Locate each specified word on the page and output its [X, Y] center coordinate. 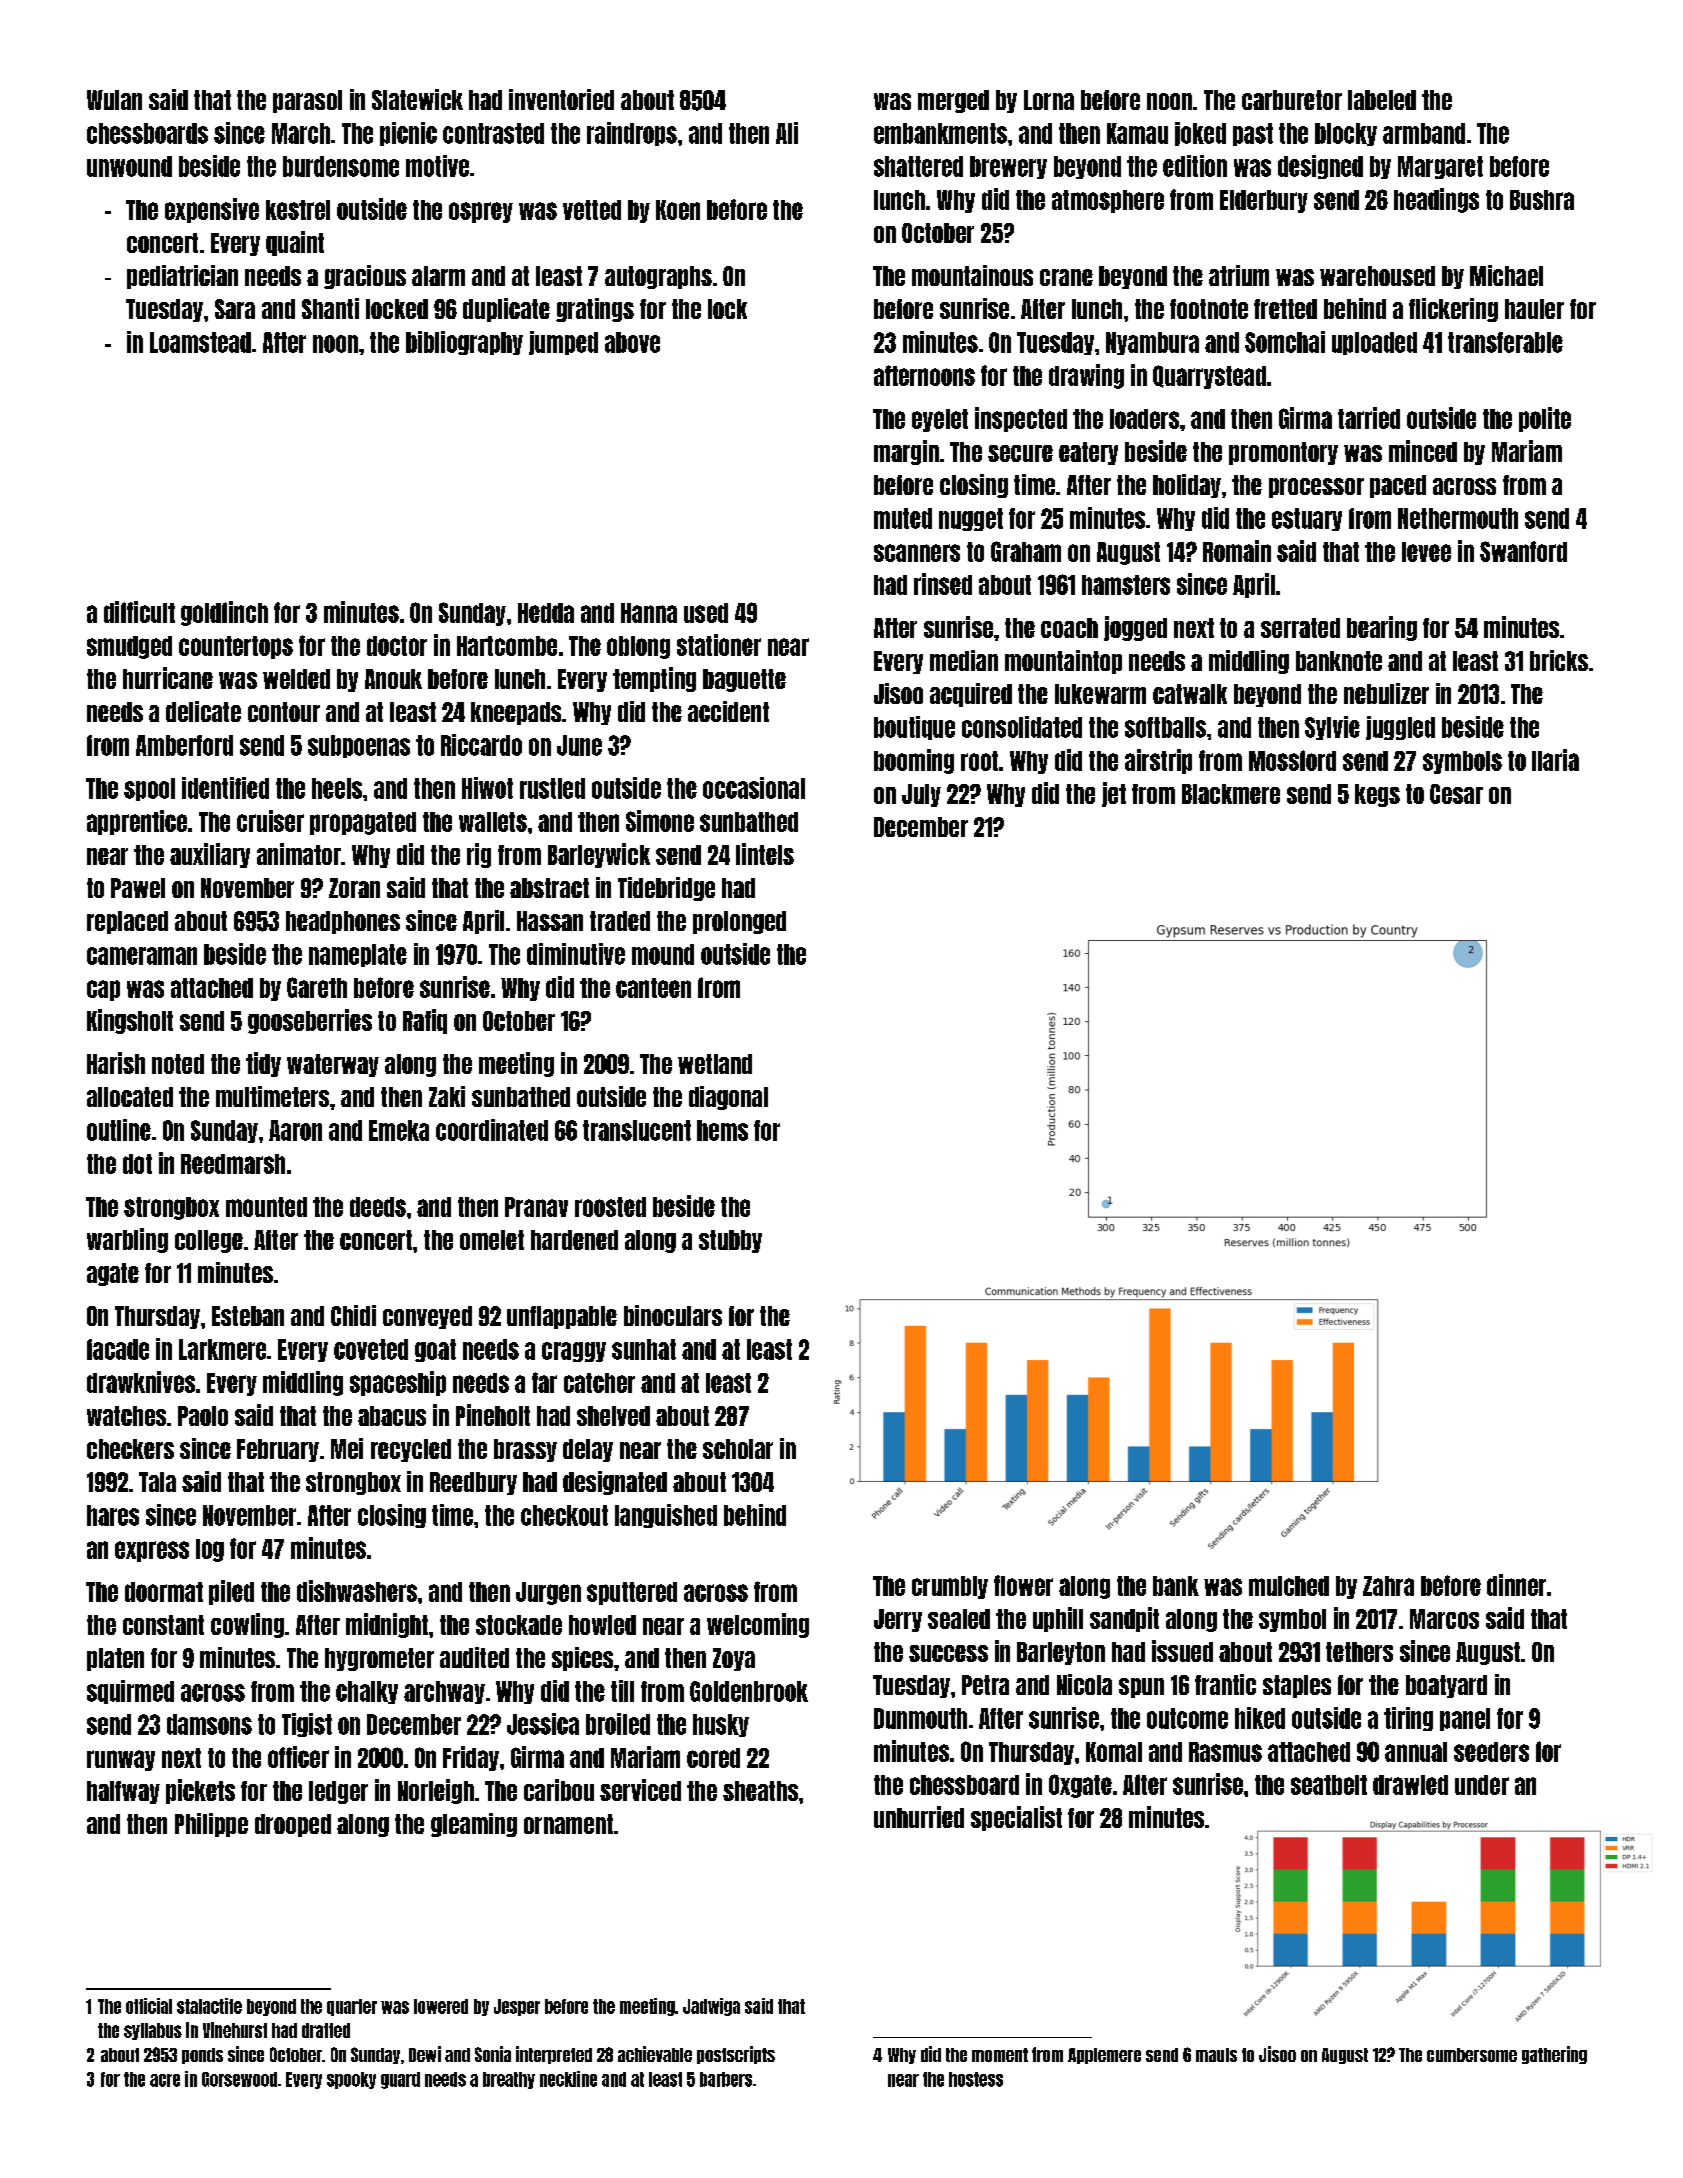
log [210, 1550]
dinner [1516, 1585]
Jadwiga [711, 2007]
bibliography [464, 343]
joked [1200, 134]
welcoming [758, 1625]
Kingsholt [130, 1021]
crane [1066, 277]
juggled [1400, 728]
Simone [660, 821]
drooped [293, 1825]
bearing [1382, 628]
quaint [295, 243]
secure [1020, 453]
